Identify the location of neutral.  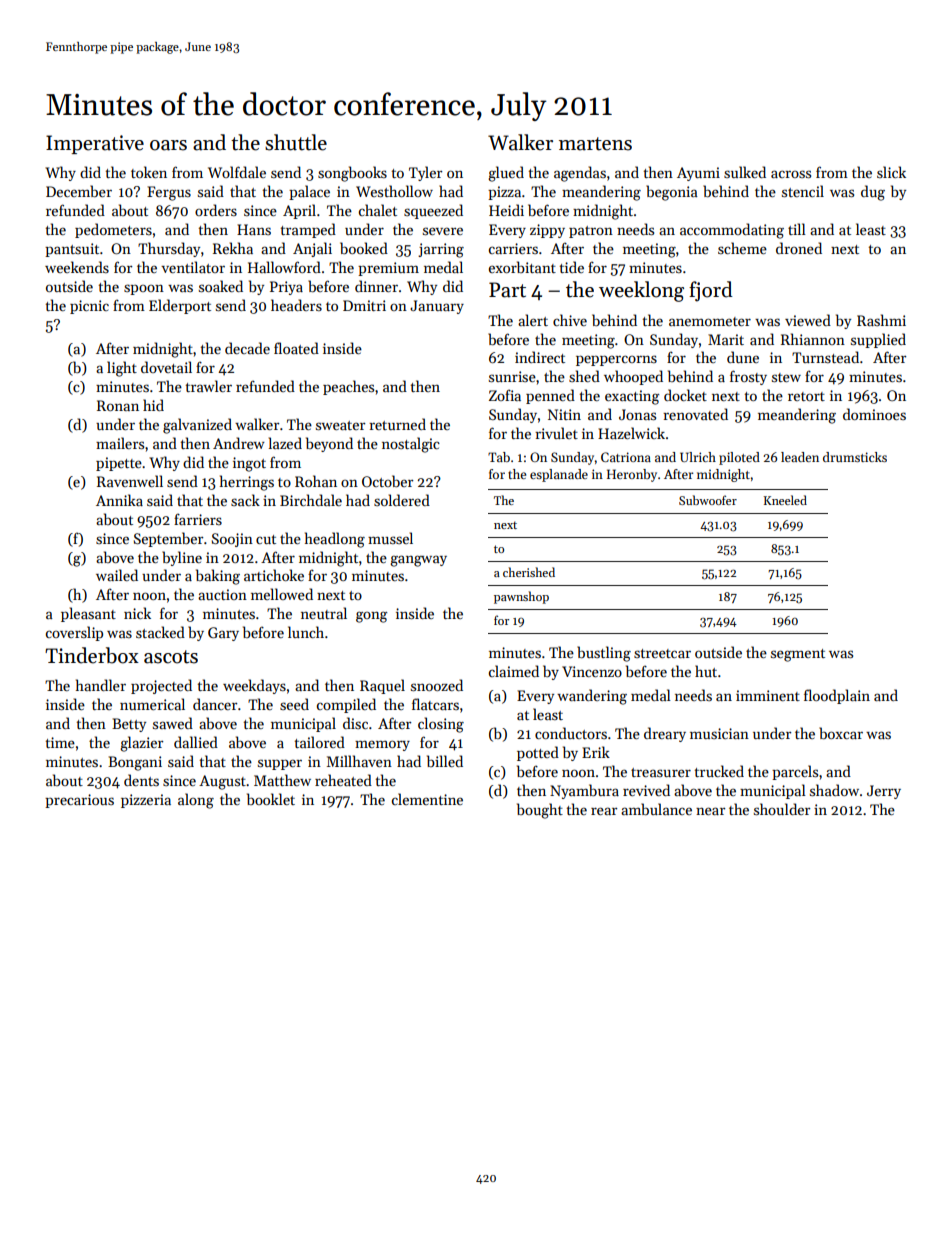
(324, 613).
